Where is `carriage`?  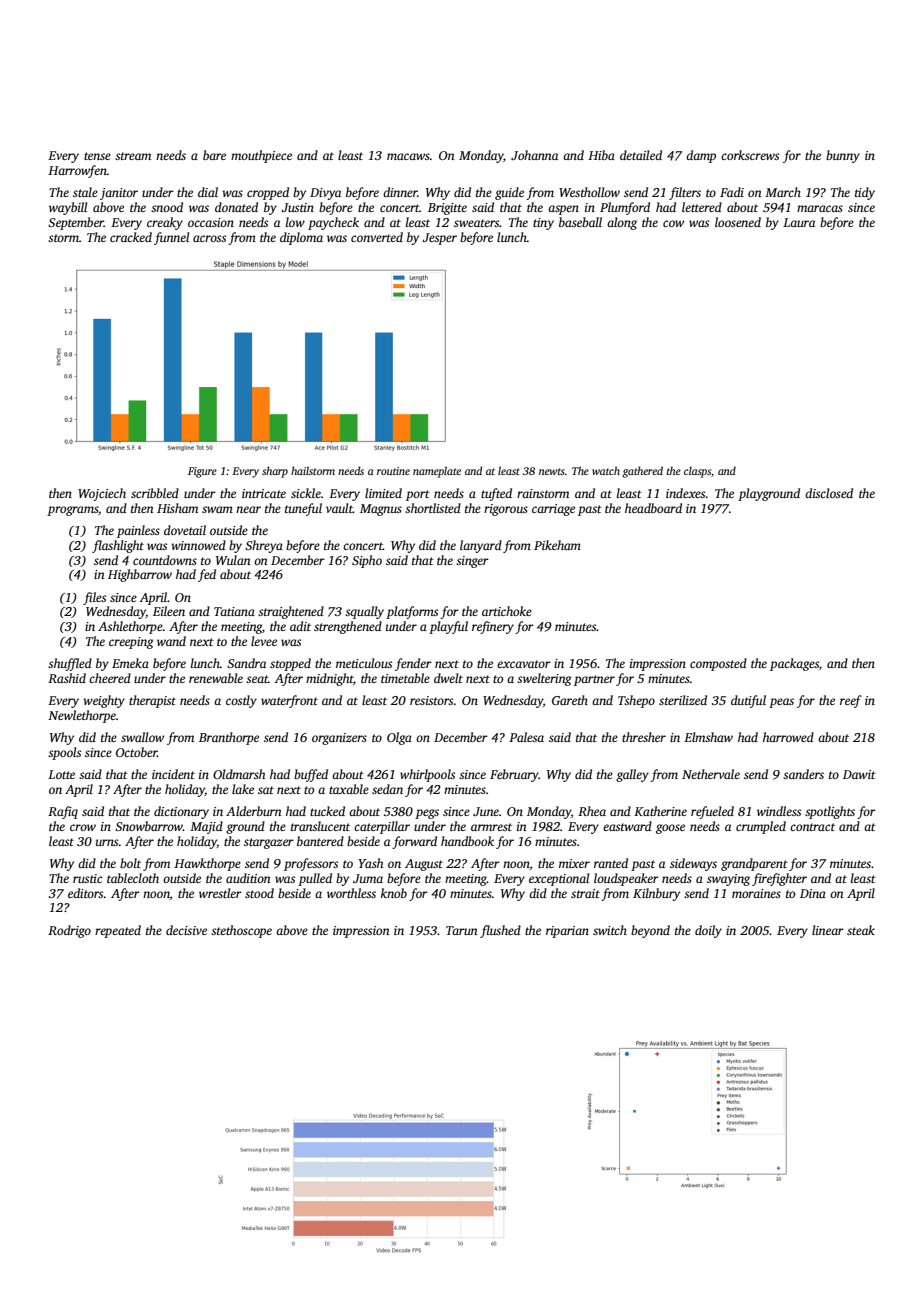
carriage is located at coordinates (553, 510).
